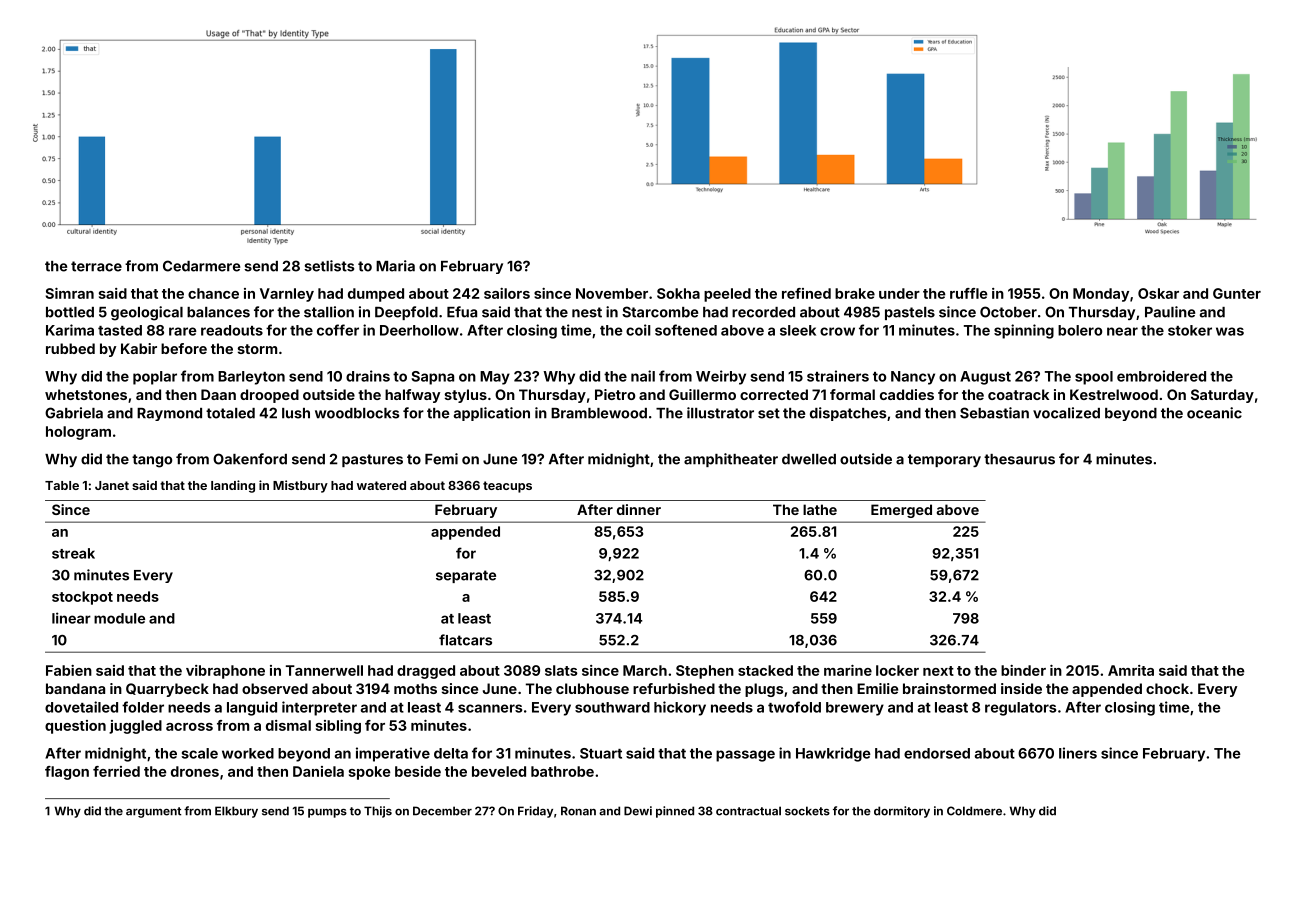 This document has width=1308, height=924. What do you see at coordinates (820, 509) in the document?
I see `lathe` at bounding box center [820, 509].
